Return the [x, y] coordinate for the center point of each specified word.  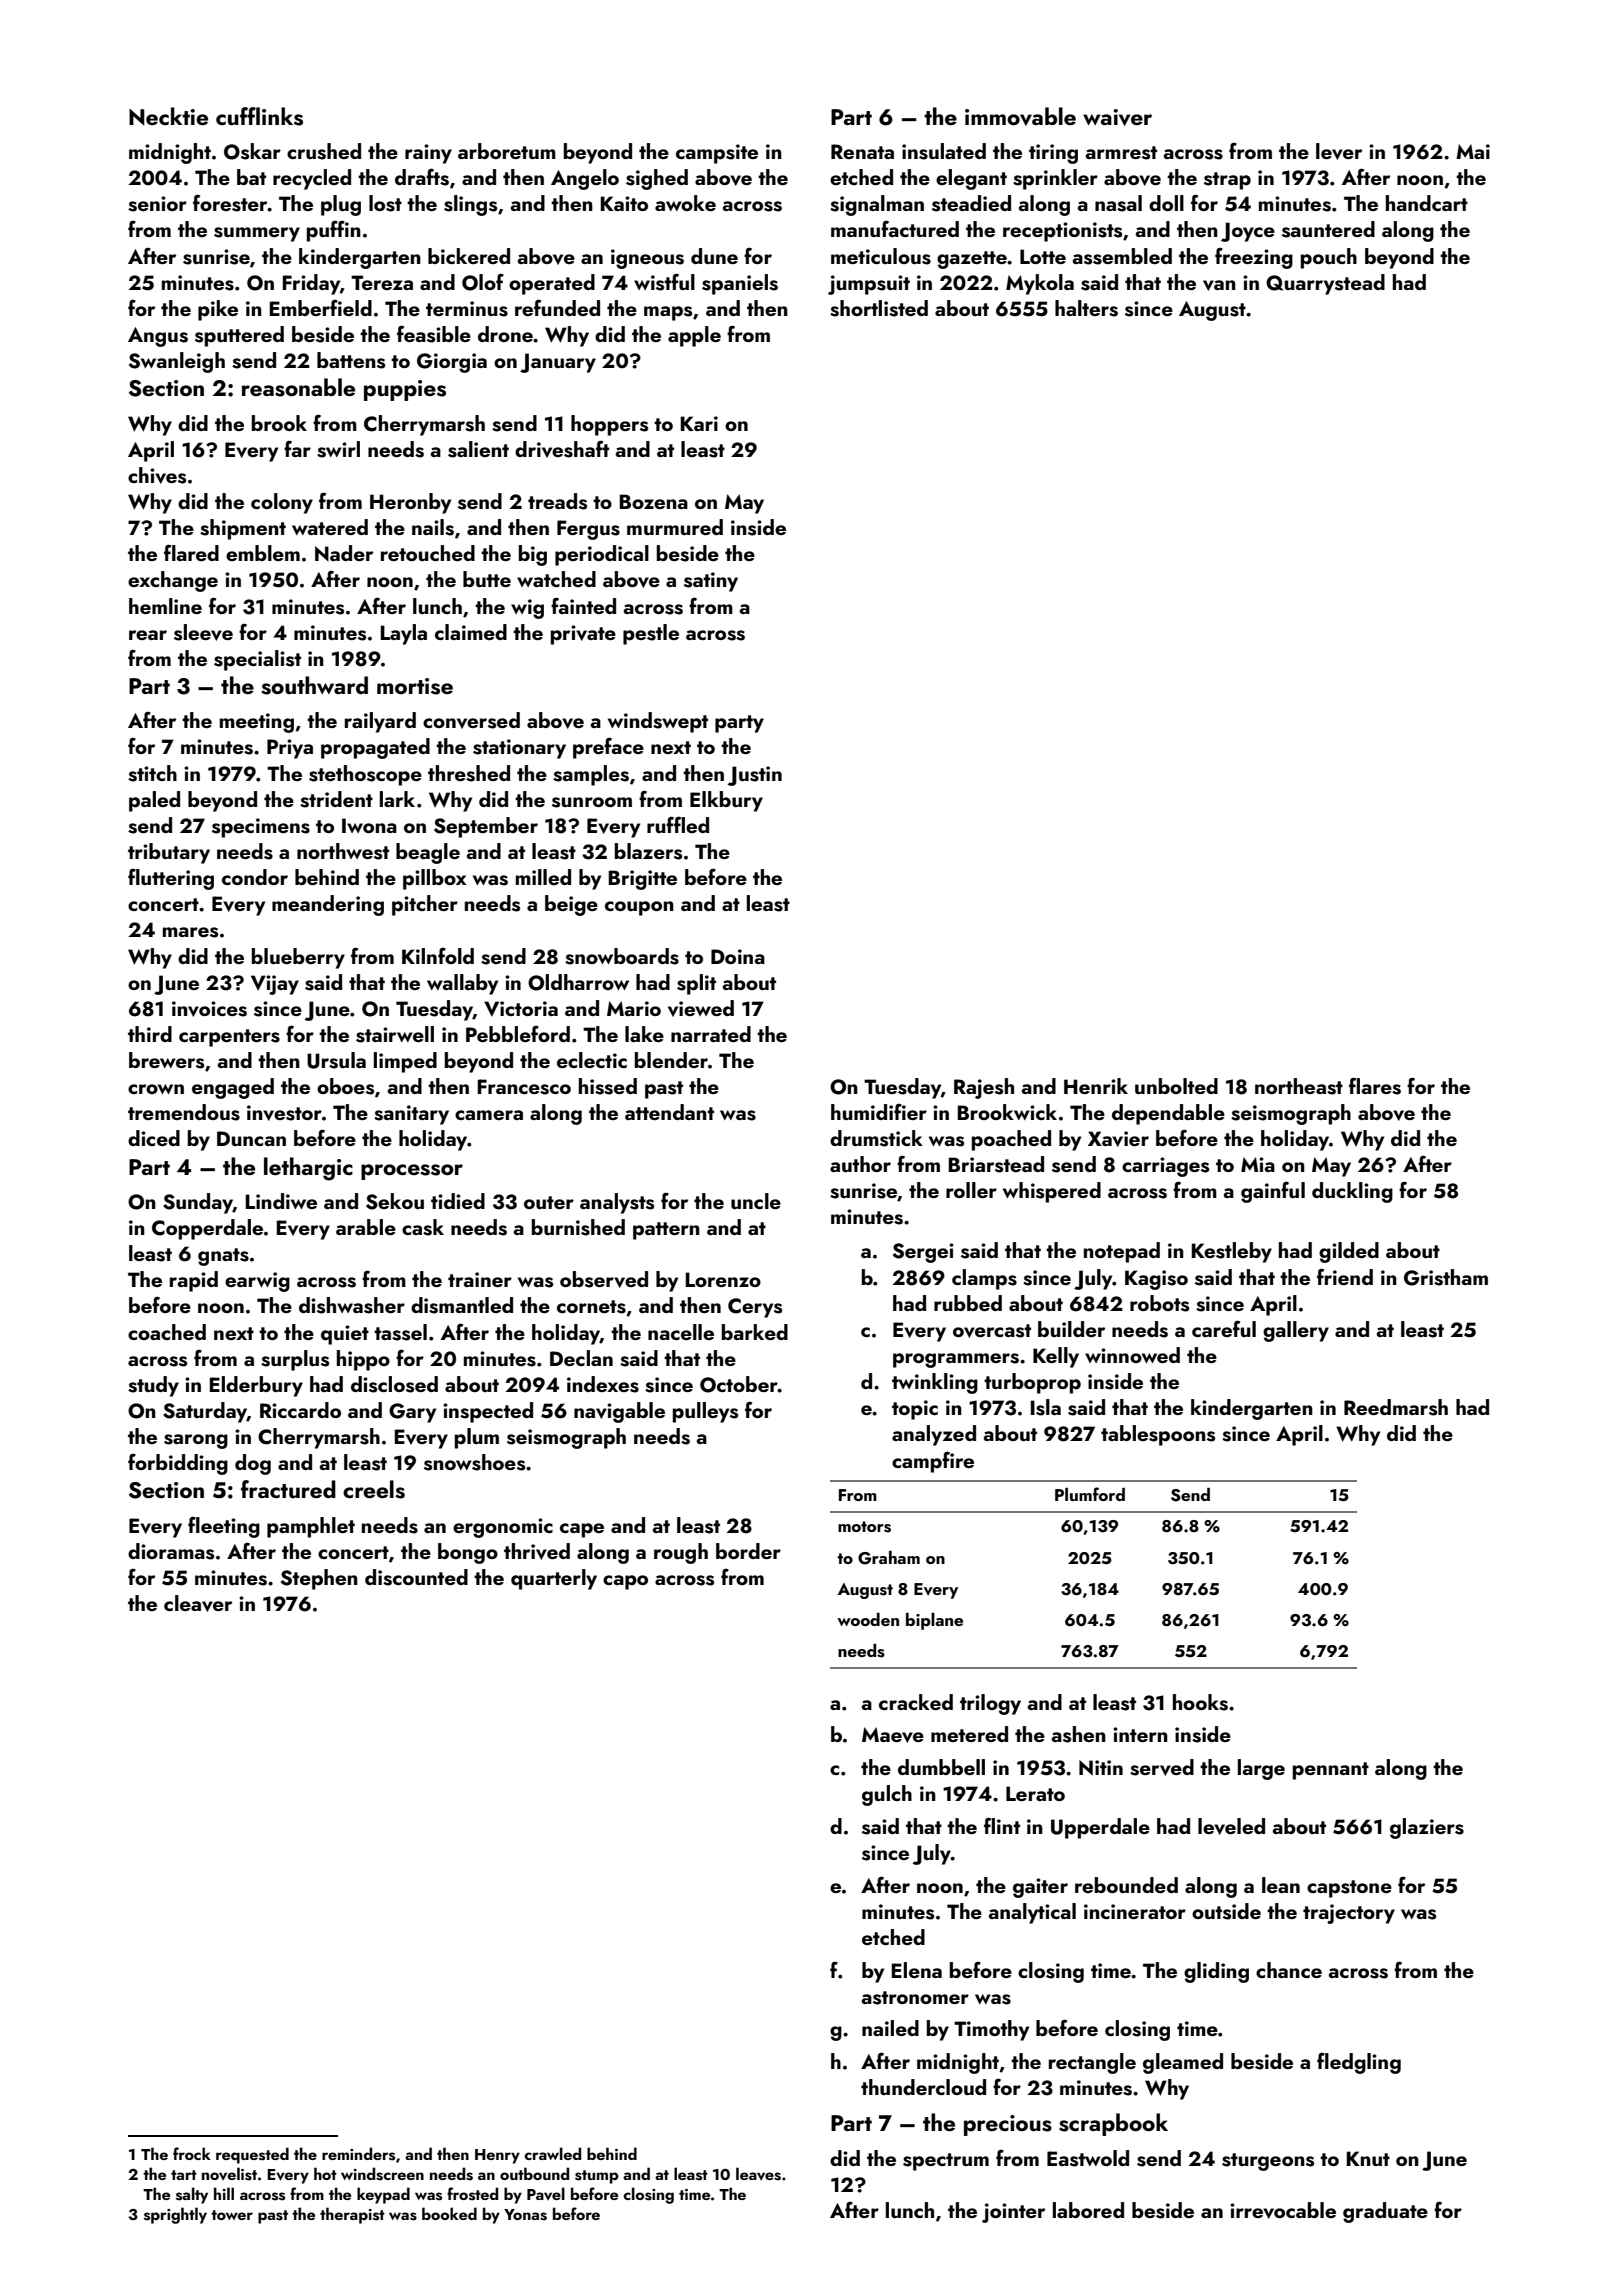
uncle [756, 1201]
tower [232, 2215]
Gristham [1446, 1277]
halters [1086, 308]
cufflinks [259, 116]
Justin [755, 776]
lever [1339, 151]
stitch [152, 773]
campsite [717, 154]
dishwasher [352, 1305]
